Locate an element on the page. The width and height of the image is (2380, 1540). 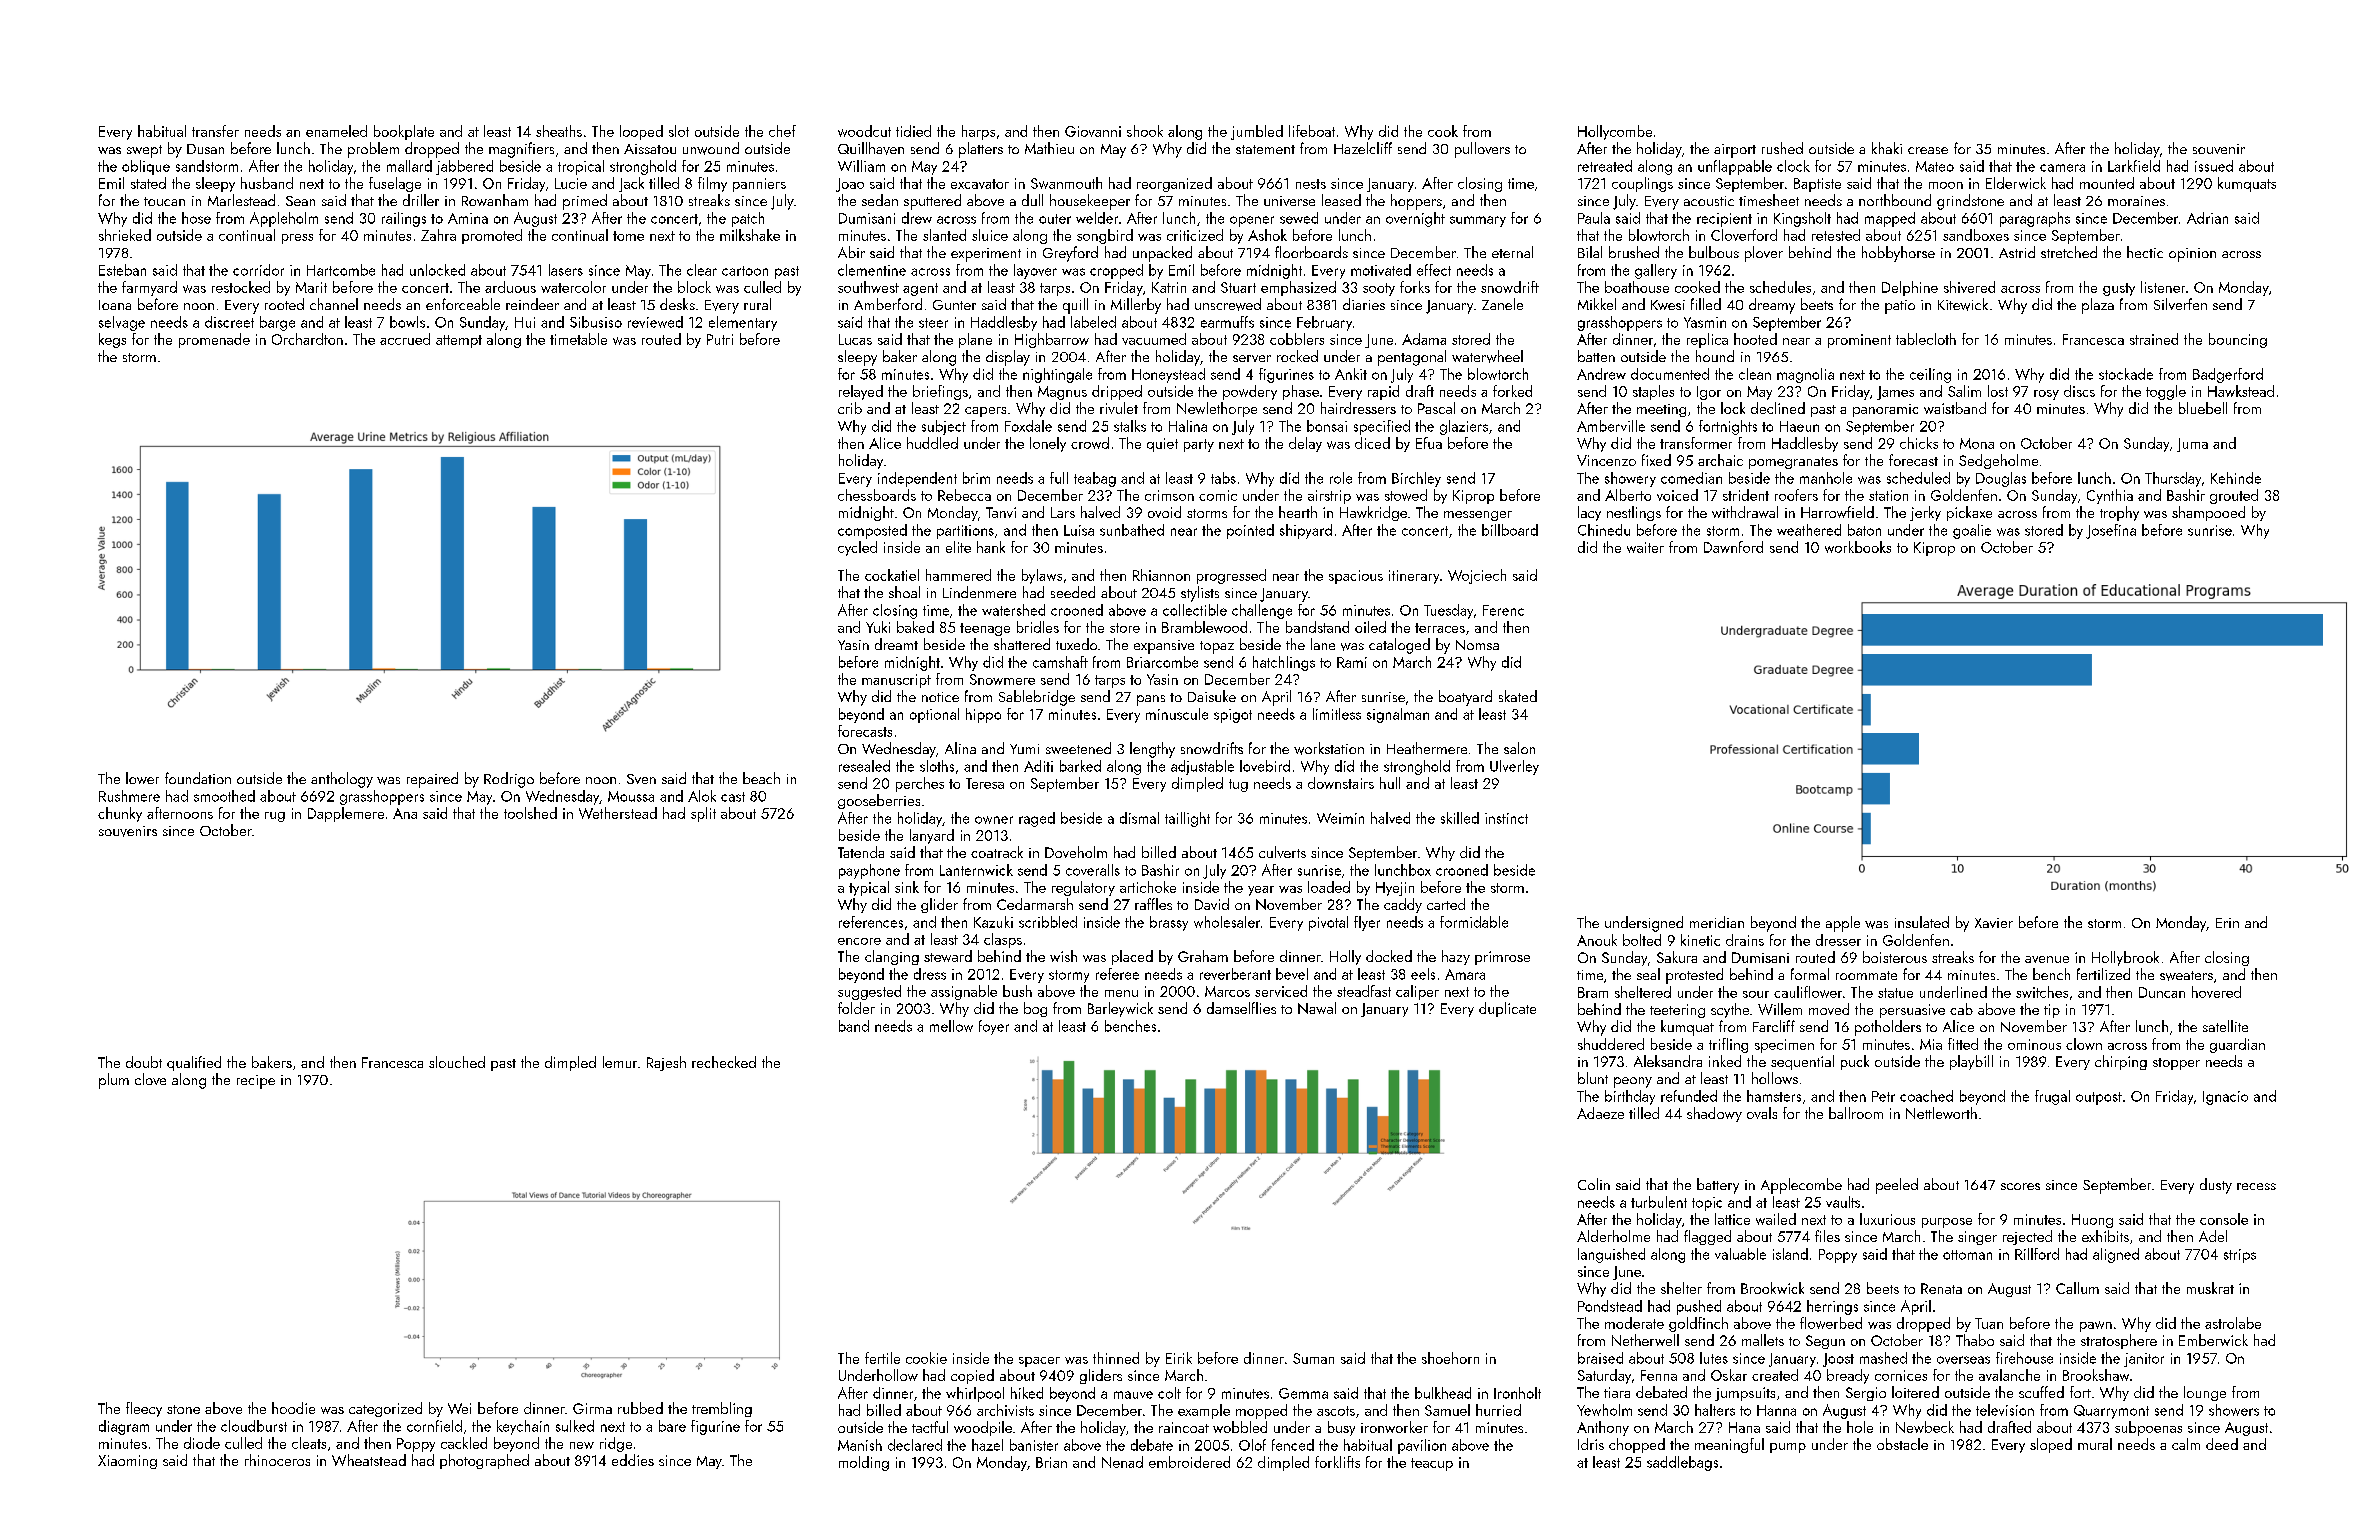
sheaths is located at coordinates (559, 131).
